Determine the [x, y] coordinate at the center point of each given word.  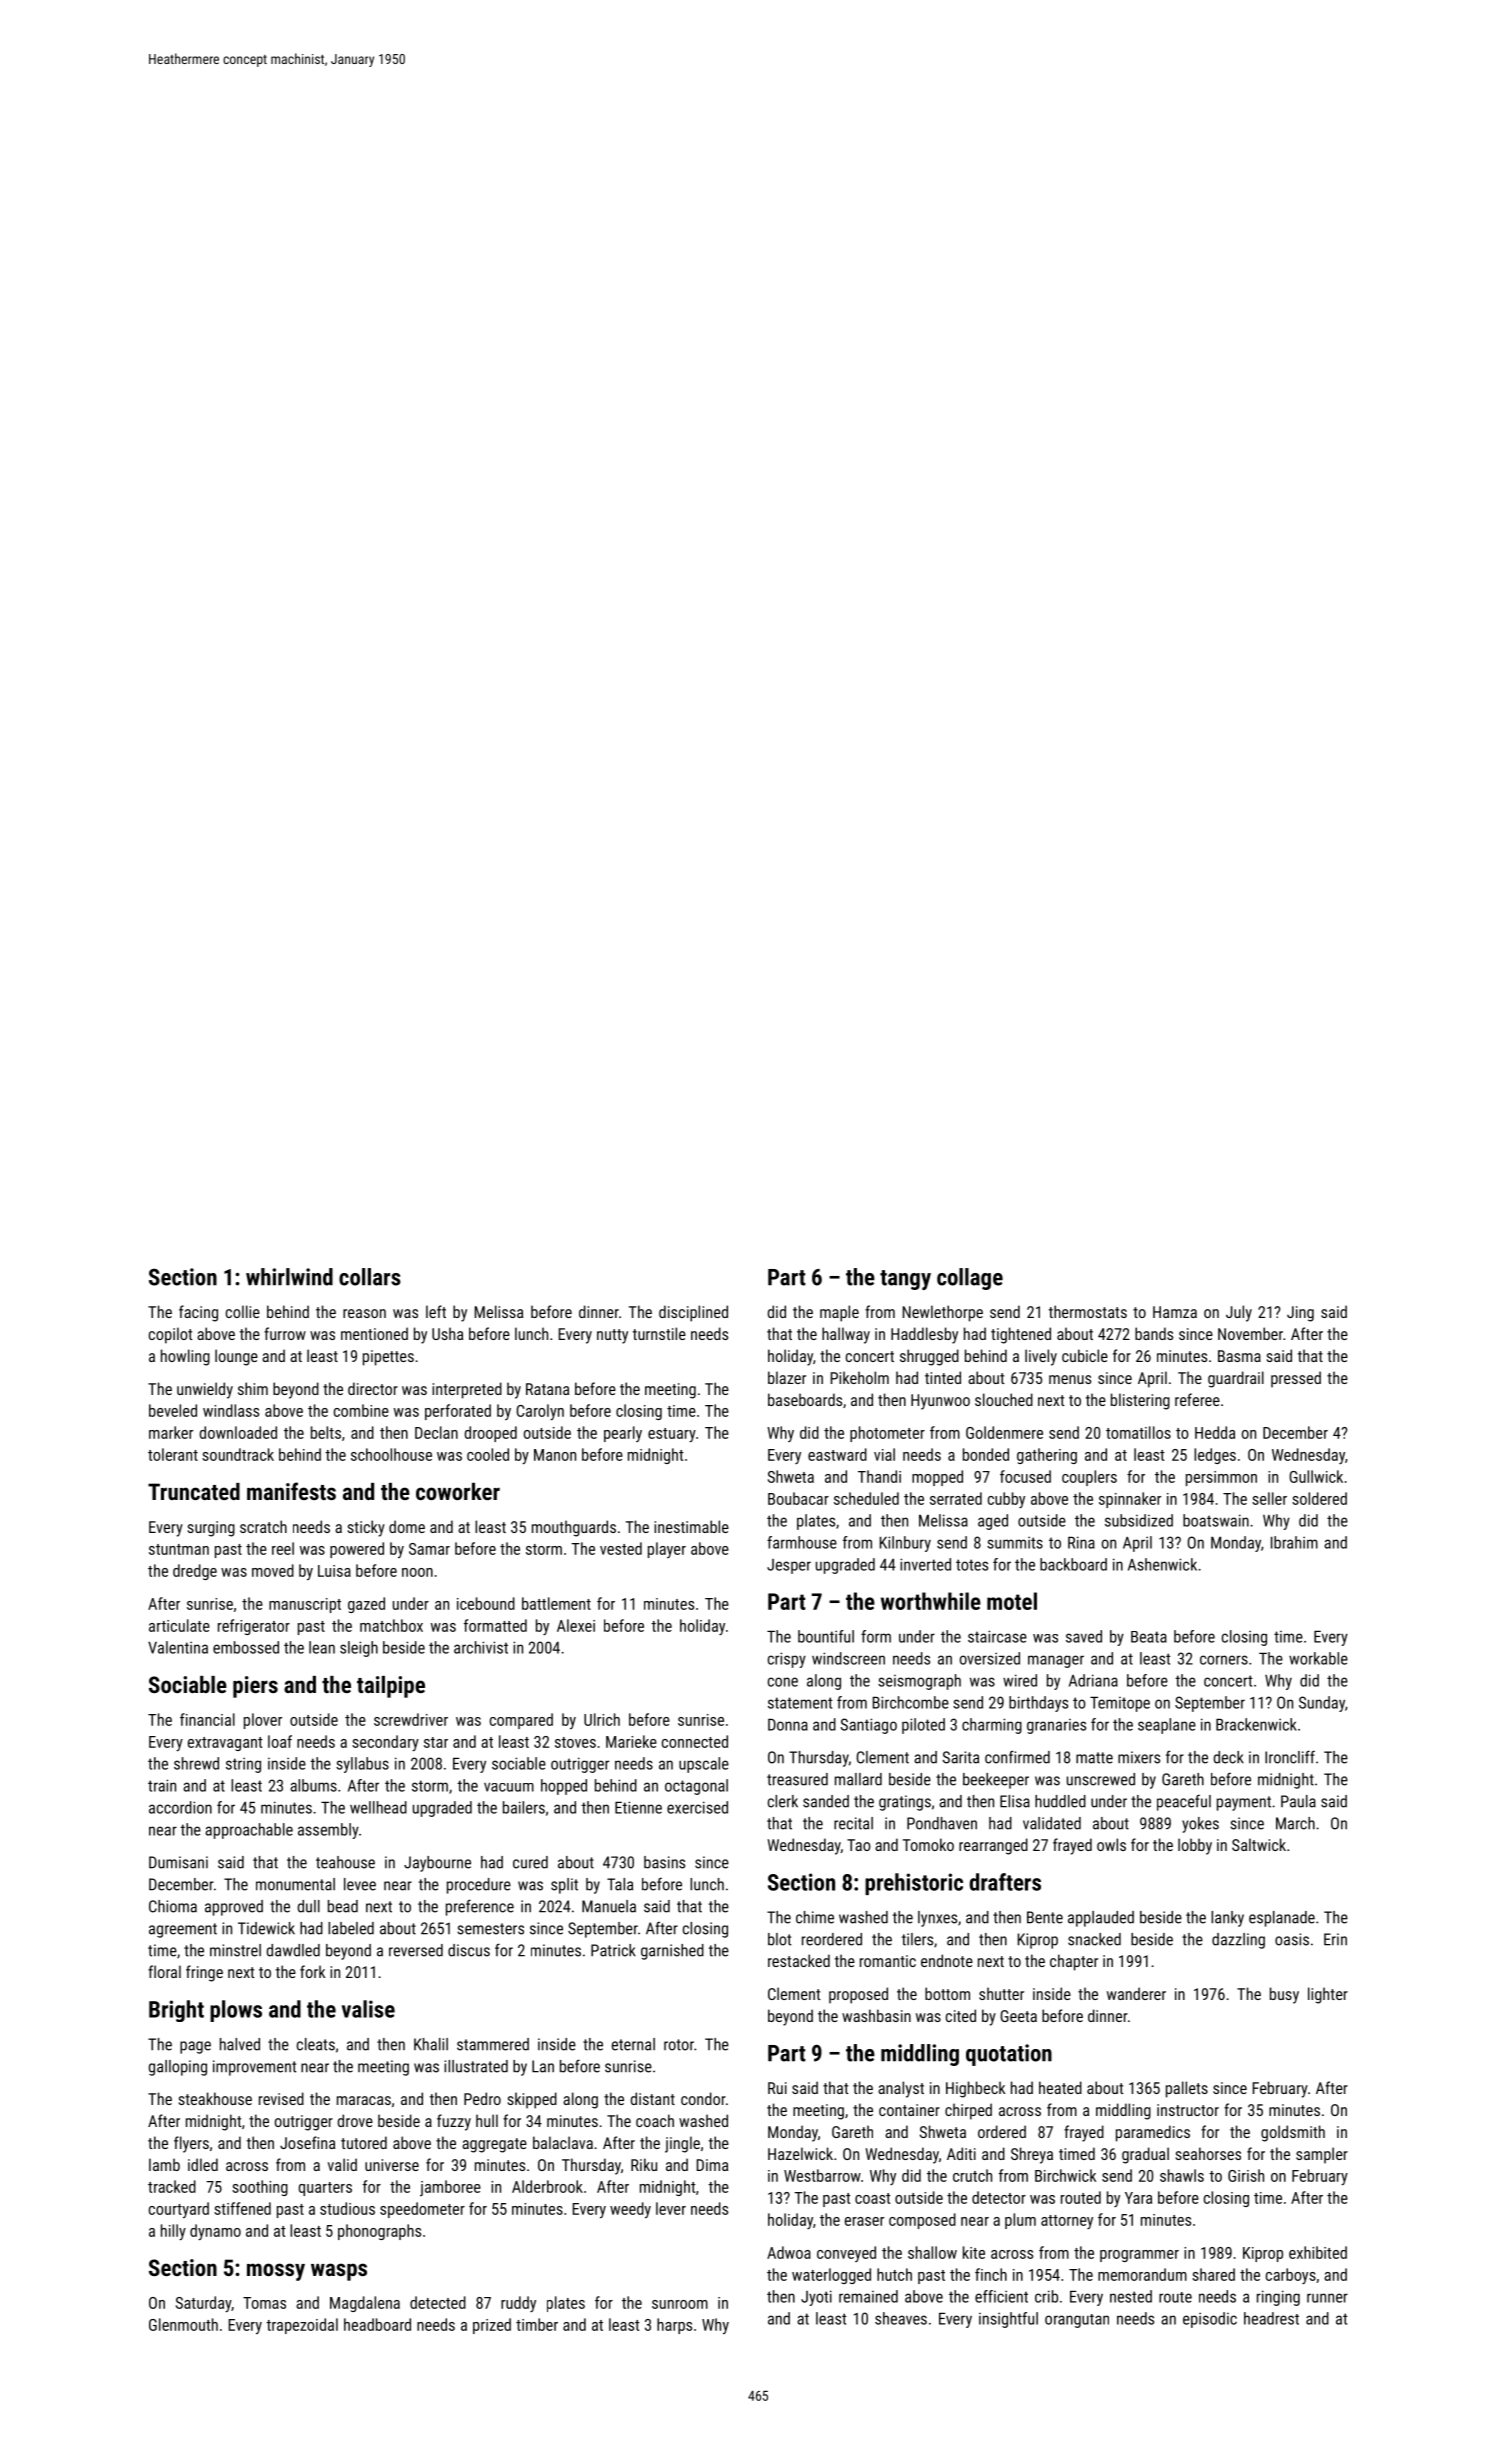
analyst [901, 2089]
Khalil [431, 2044]
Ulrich [602, 1719]
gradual [1145, 2155]
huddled [1060, 1801]
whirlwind [289, 1277]
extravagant [225, 1744]
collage [970, 1279]
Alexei [576, 1625]
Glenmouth [183, 2324]
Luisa [334, 1571]
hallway [846, 1335]
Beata [1149, 1637]
